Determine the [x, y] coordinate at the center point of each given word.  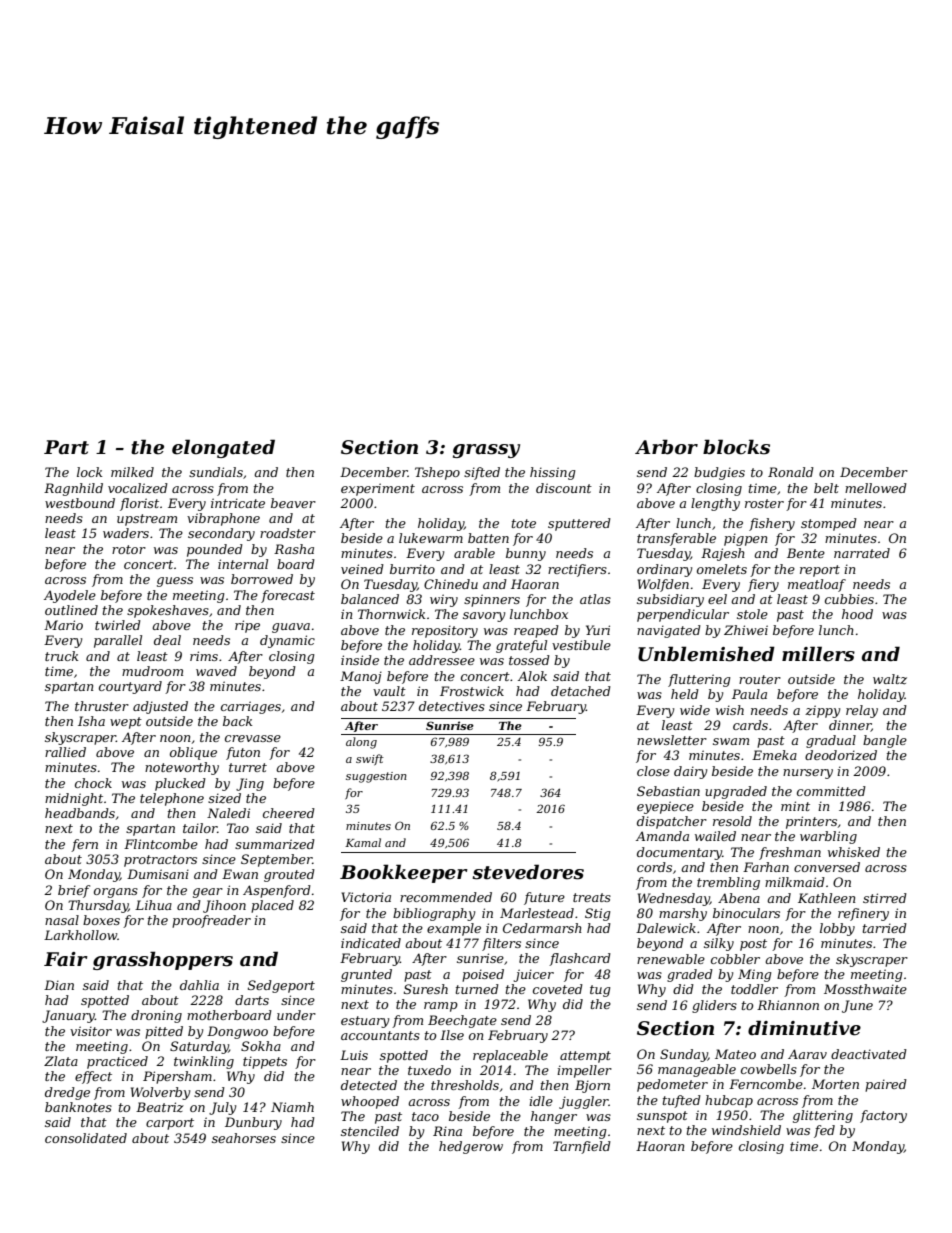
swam [731, 741]
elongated [223, 448]
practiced [117, 1062]
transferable [676, 539]
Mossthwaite [865, 989]
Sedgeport [281, 986]
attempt [585, 1057]
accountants [380, 1035]
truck [61, 656]
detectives [452, 706]
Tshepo [437, 473]
